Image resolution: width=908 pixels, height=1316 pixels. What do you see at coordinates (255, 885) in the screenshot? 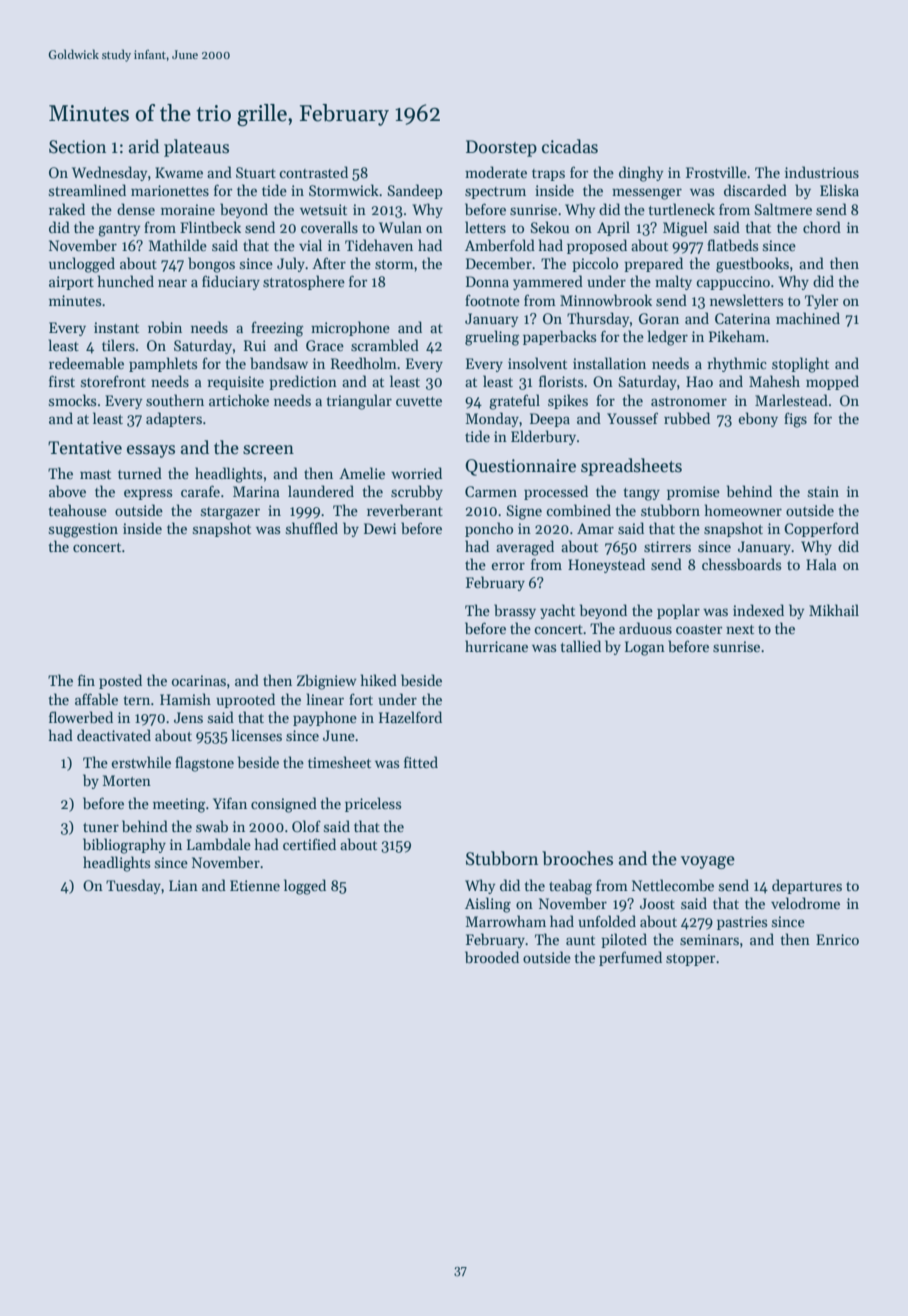
I see `Etienne` at bounding box center [255, 885].
